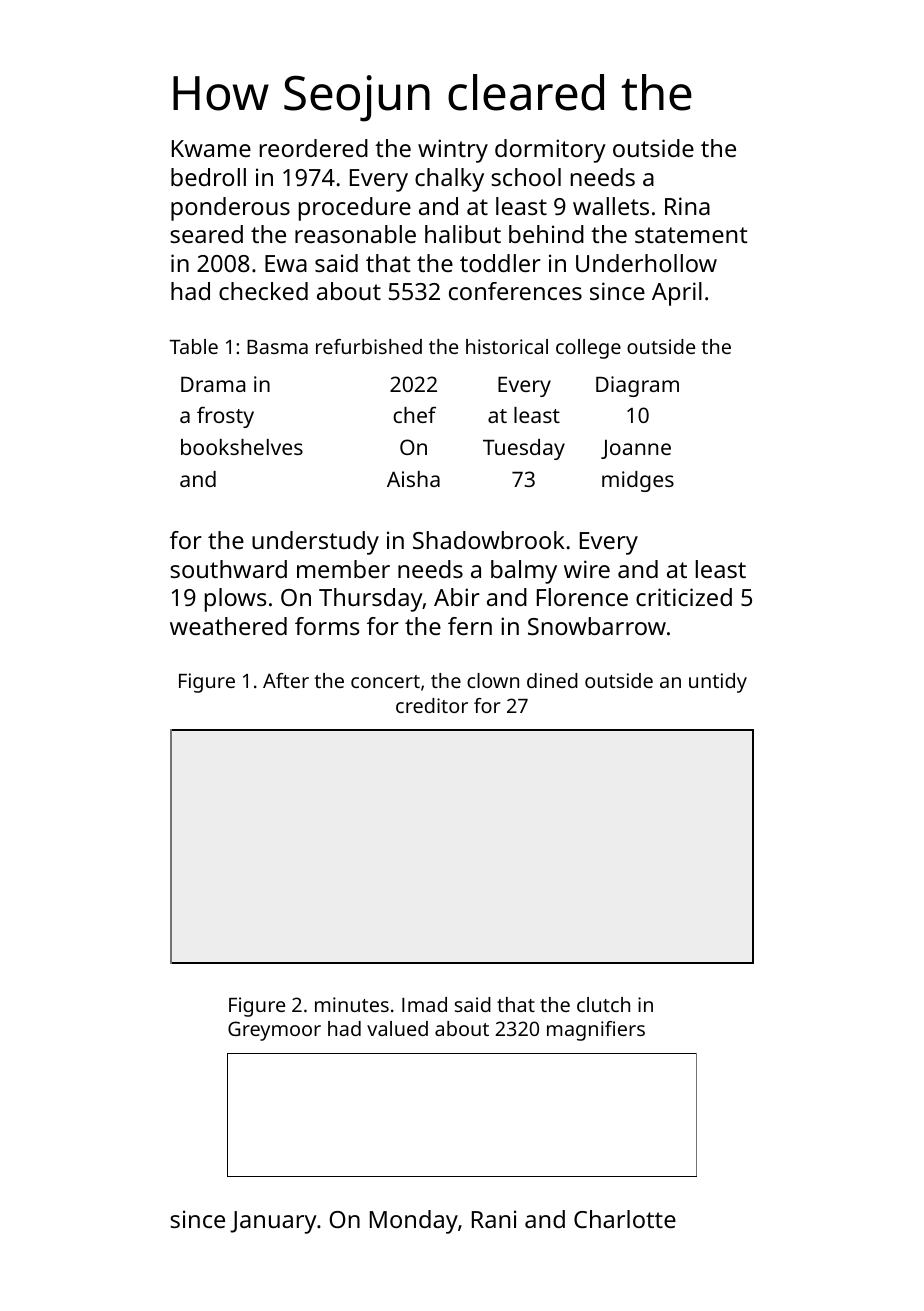 The width and height of the screenshot is (924, 1311). I want to click on January, so click(273, 1222).
